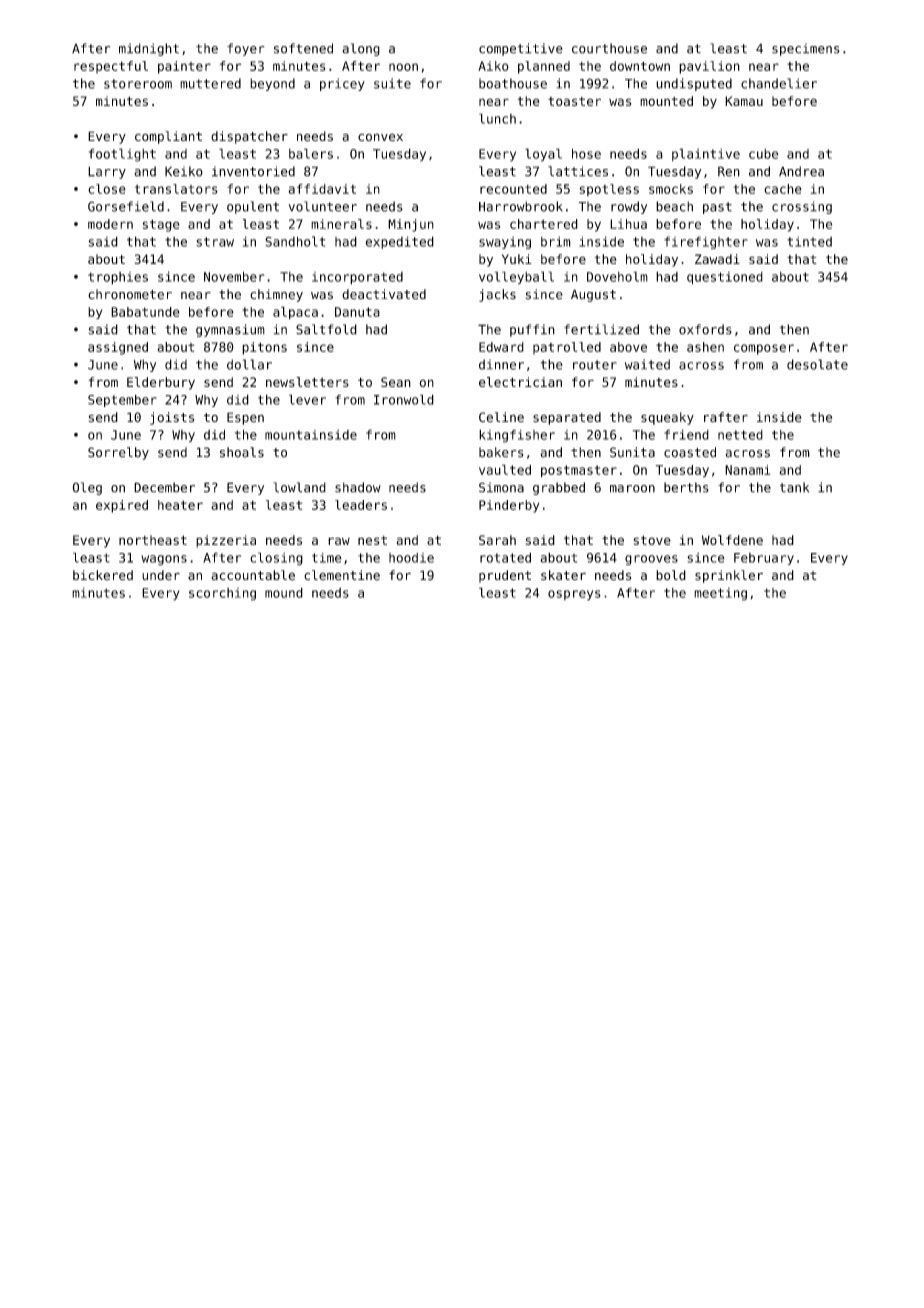 This page has width=924, height=1308. What do you see at coordinates (513, 189) in the page?
I see `recounted` at bounding box center [513, 189].
